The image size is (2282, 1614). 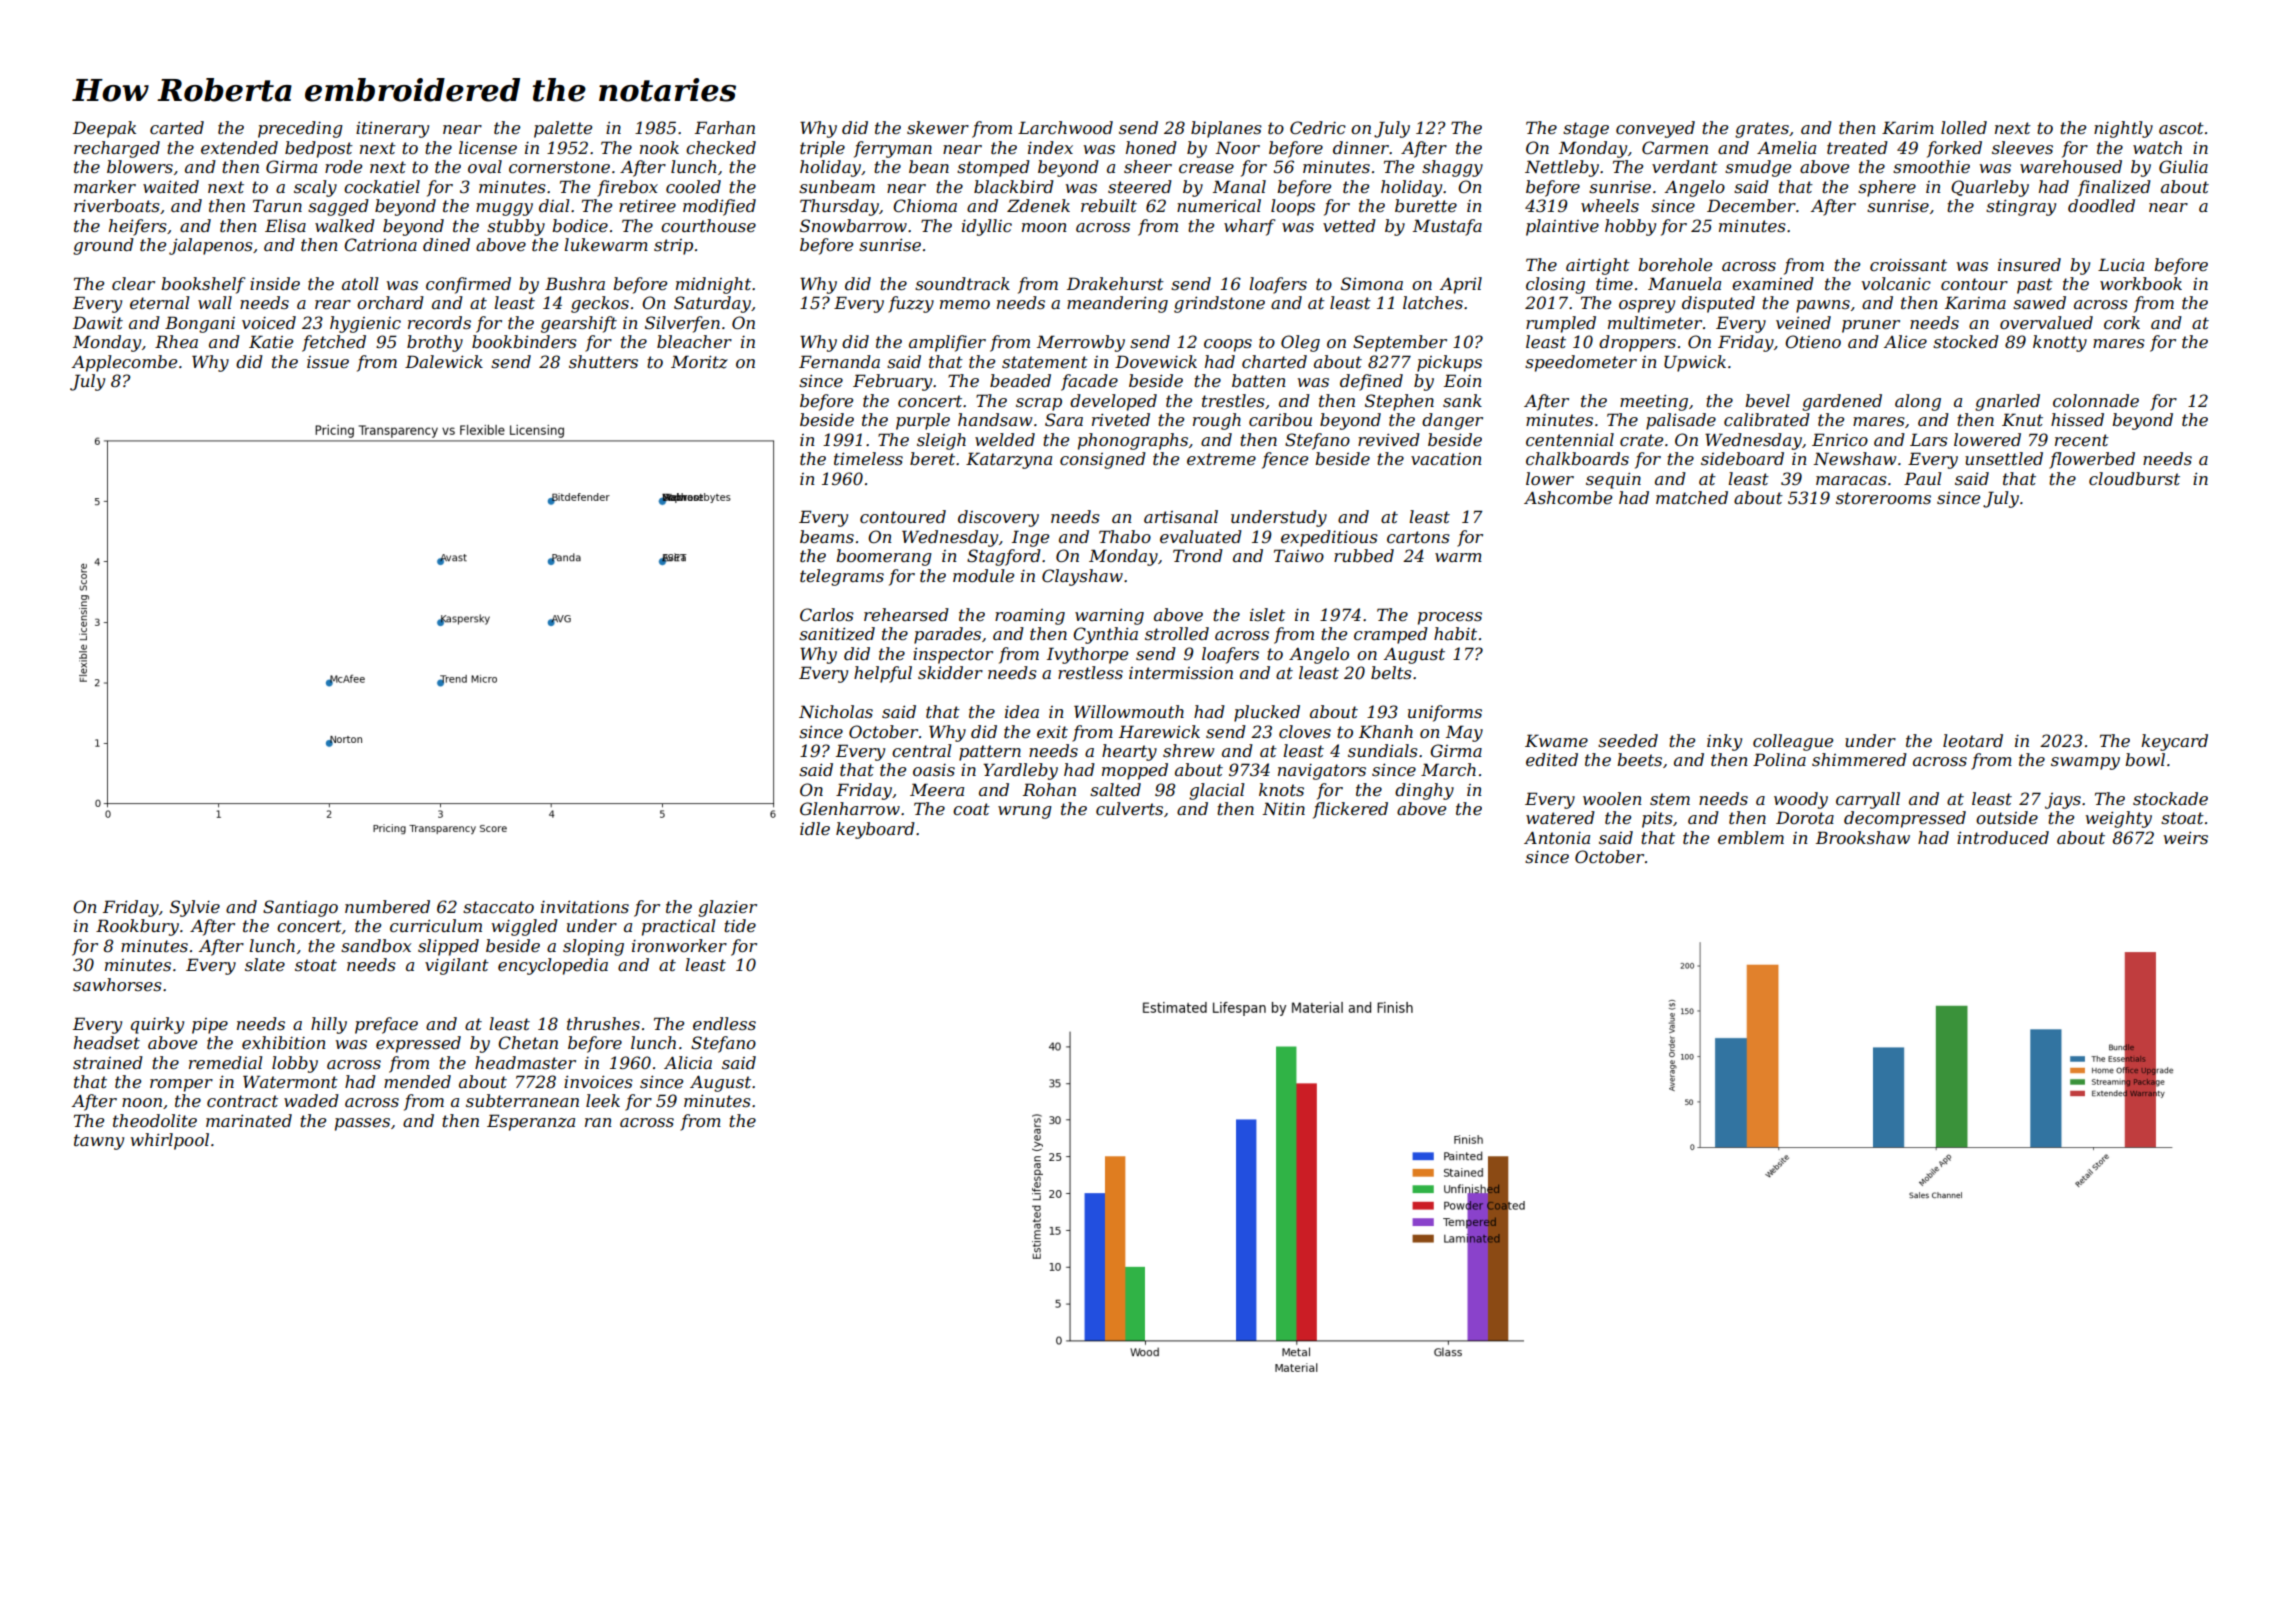 What do you see at coordinates (1973, 740) in the image?
I see `leotard` at bounding box center [1973, 740].
